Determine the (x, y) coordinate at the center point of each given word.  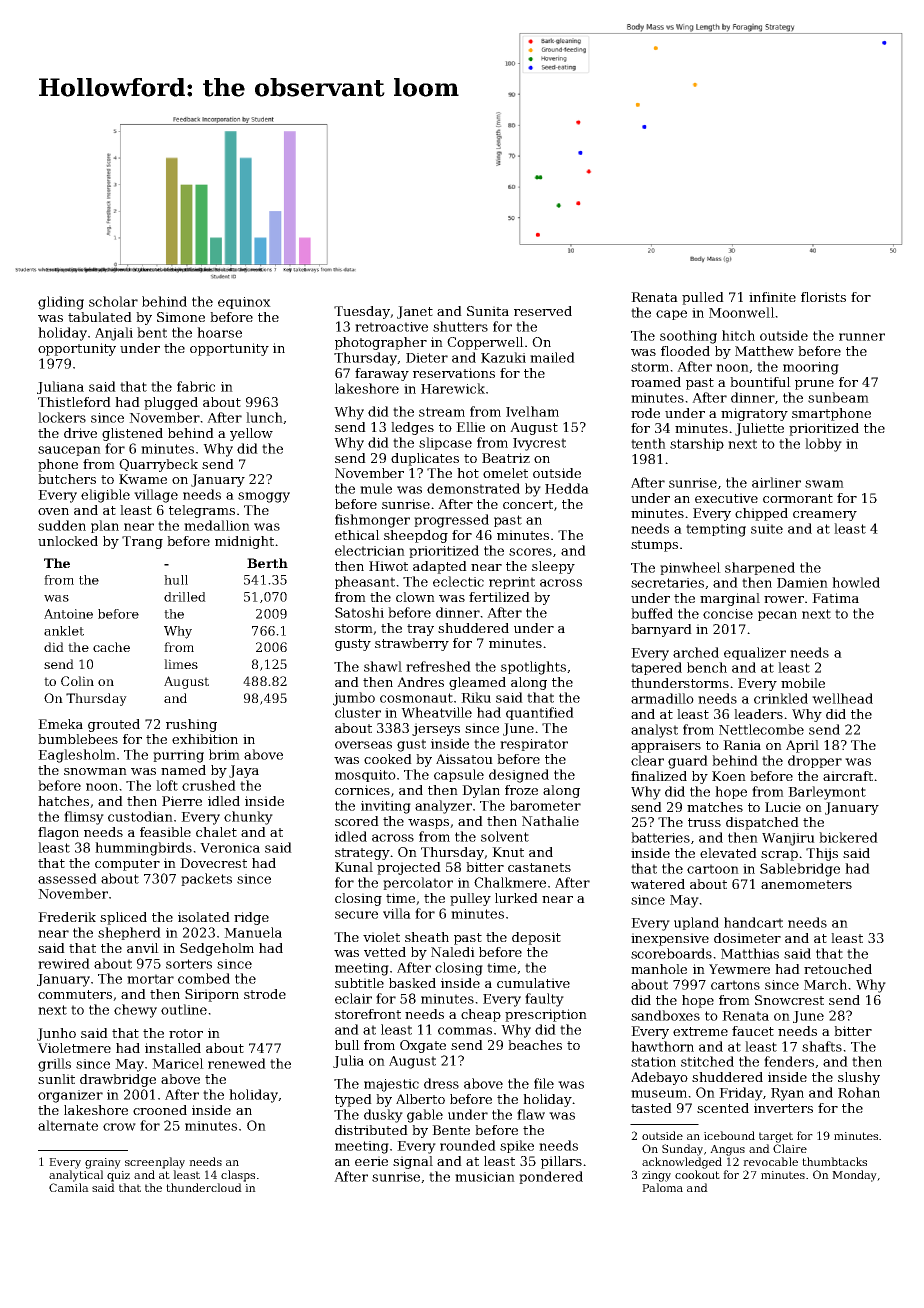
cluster (358, 712)
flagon (58, 833)
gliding (61, 303)
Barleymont (827, 793)
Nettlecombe (761, 729)
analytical (76, 1176)
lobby (823, 445)
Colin (77, 681)
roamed (656, 382)
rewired (64, 963)
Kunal (354, 867)
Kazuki (503, 357)
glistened (132, 434)
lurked (516, 898)
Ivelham (532, 411)
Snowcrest (789, 1000)
